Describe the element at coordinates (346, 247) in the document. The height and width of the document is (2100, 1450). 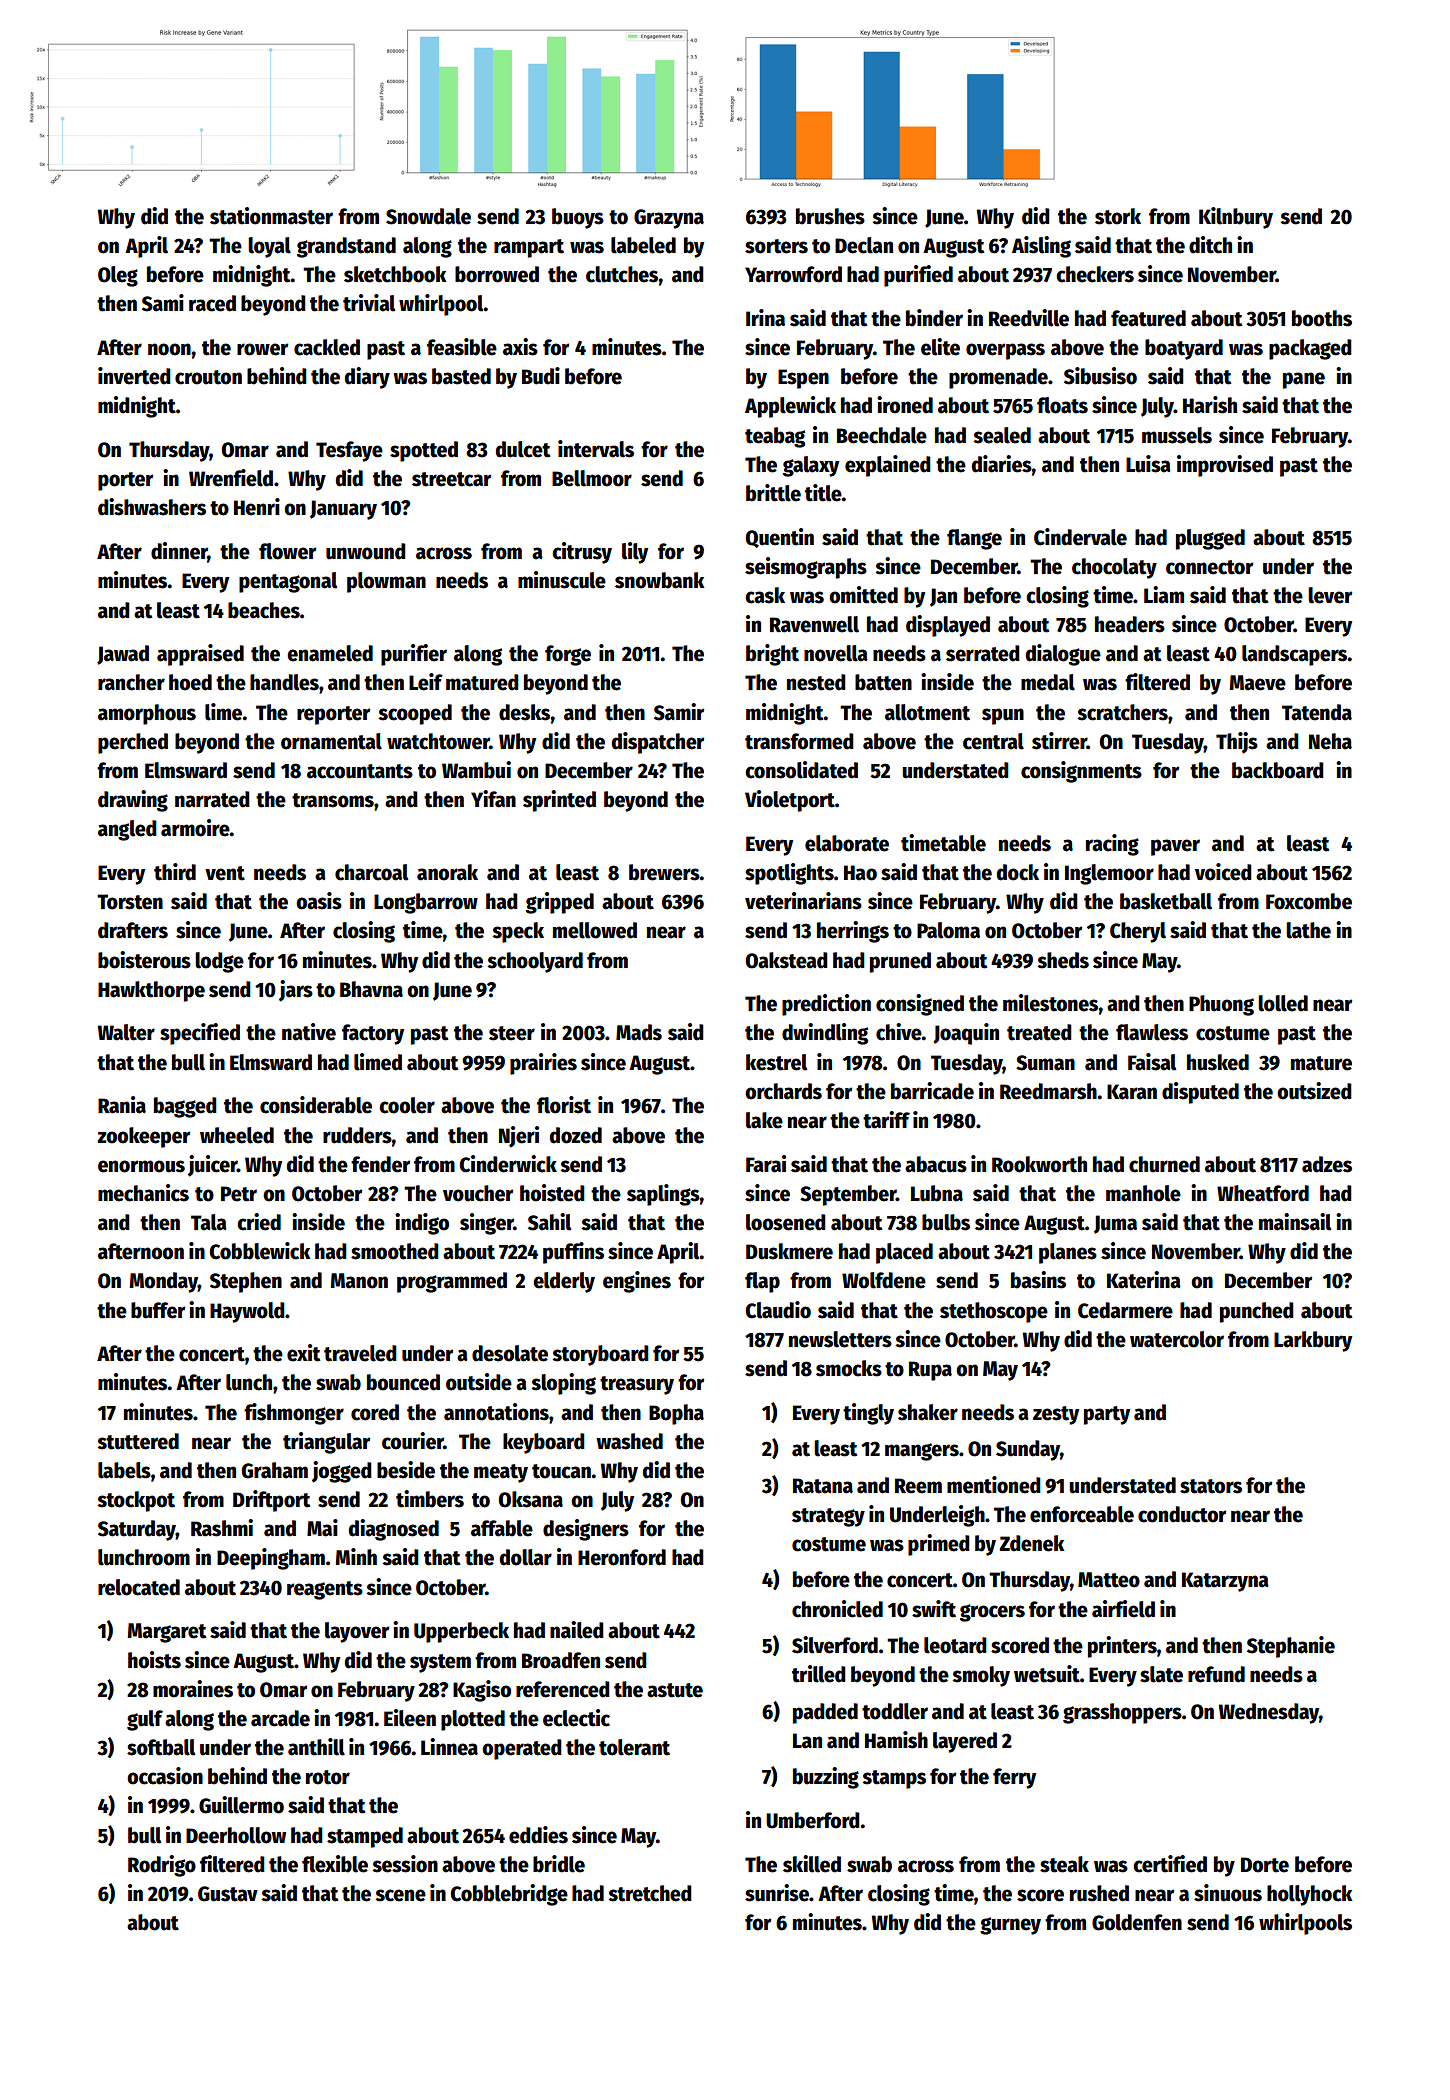
I see `grandstand` at that location.
